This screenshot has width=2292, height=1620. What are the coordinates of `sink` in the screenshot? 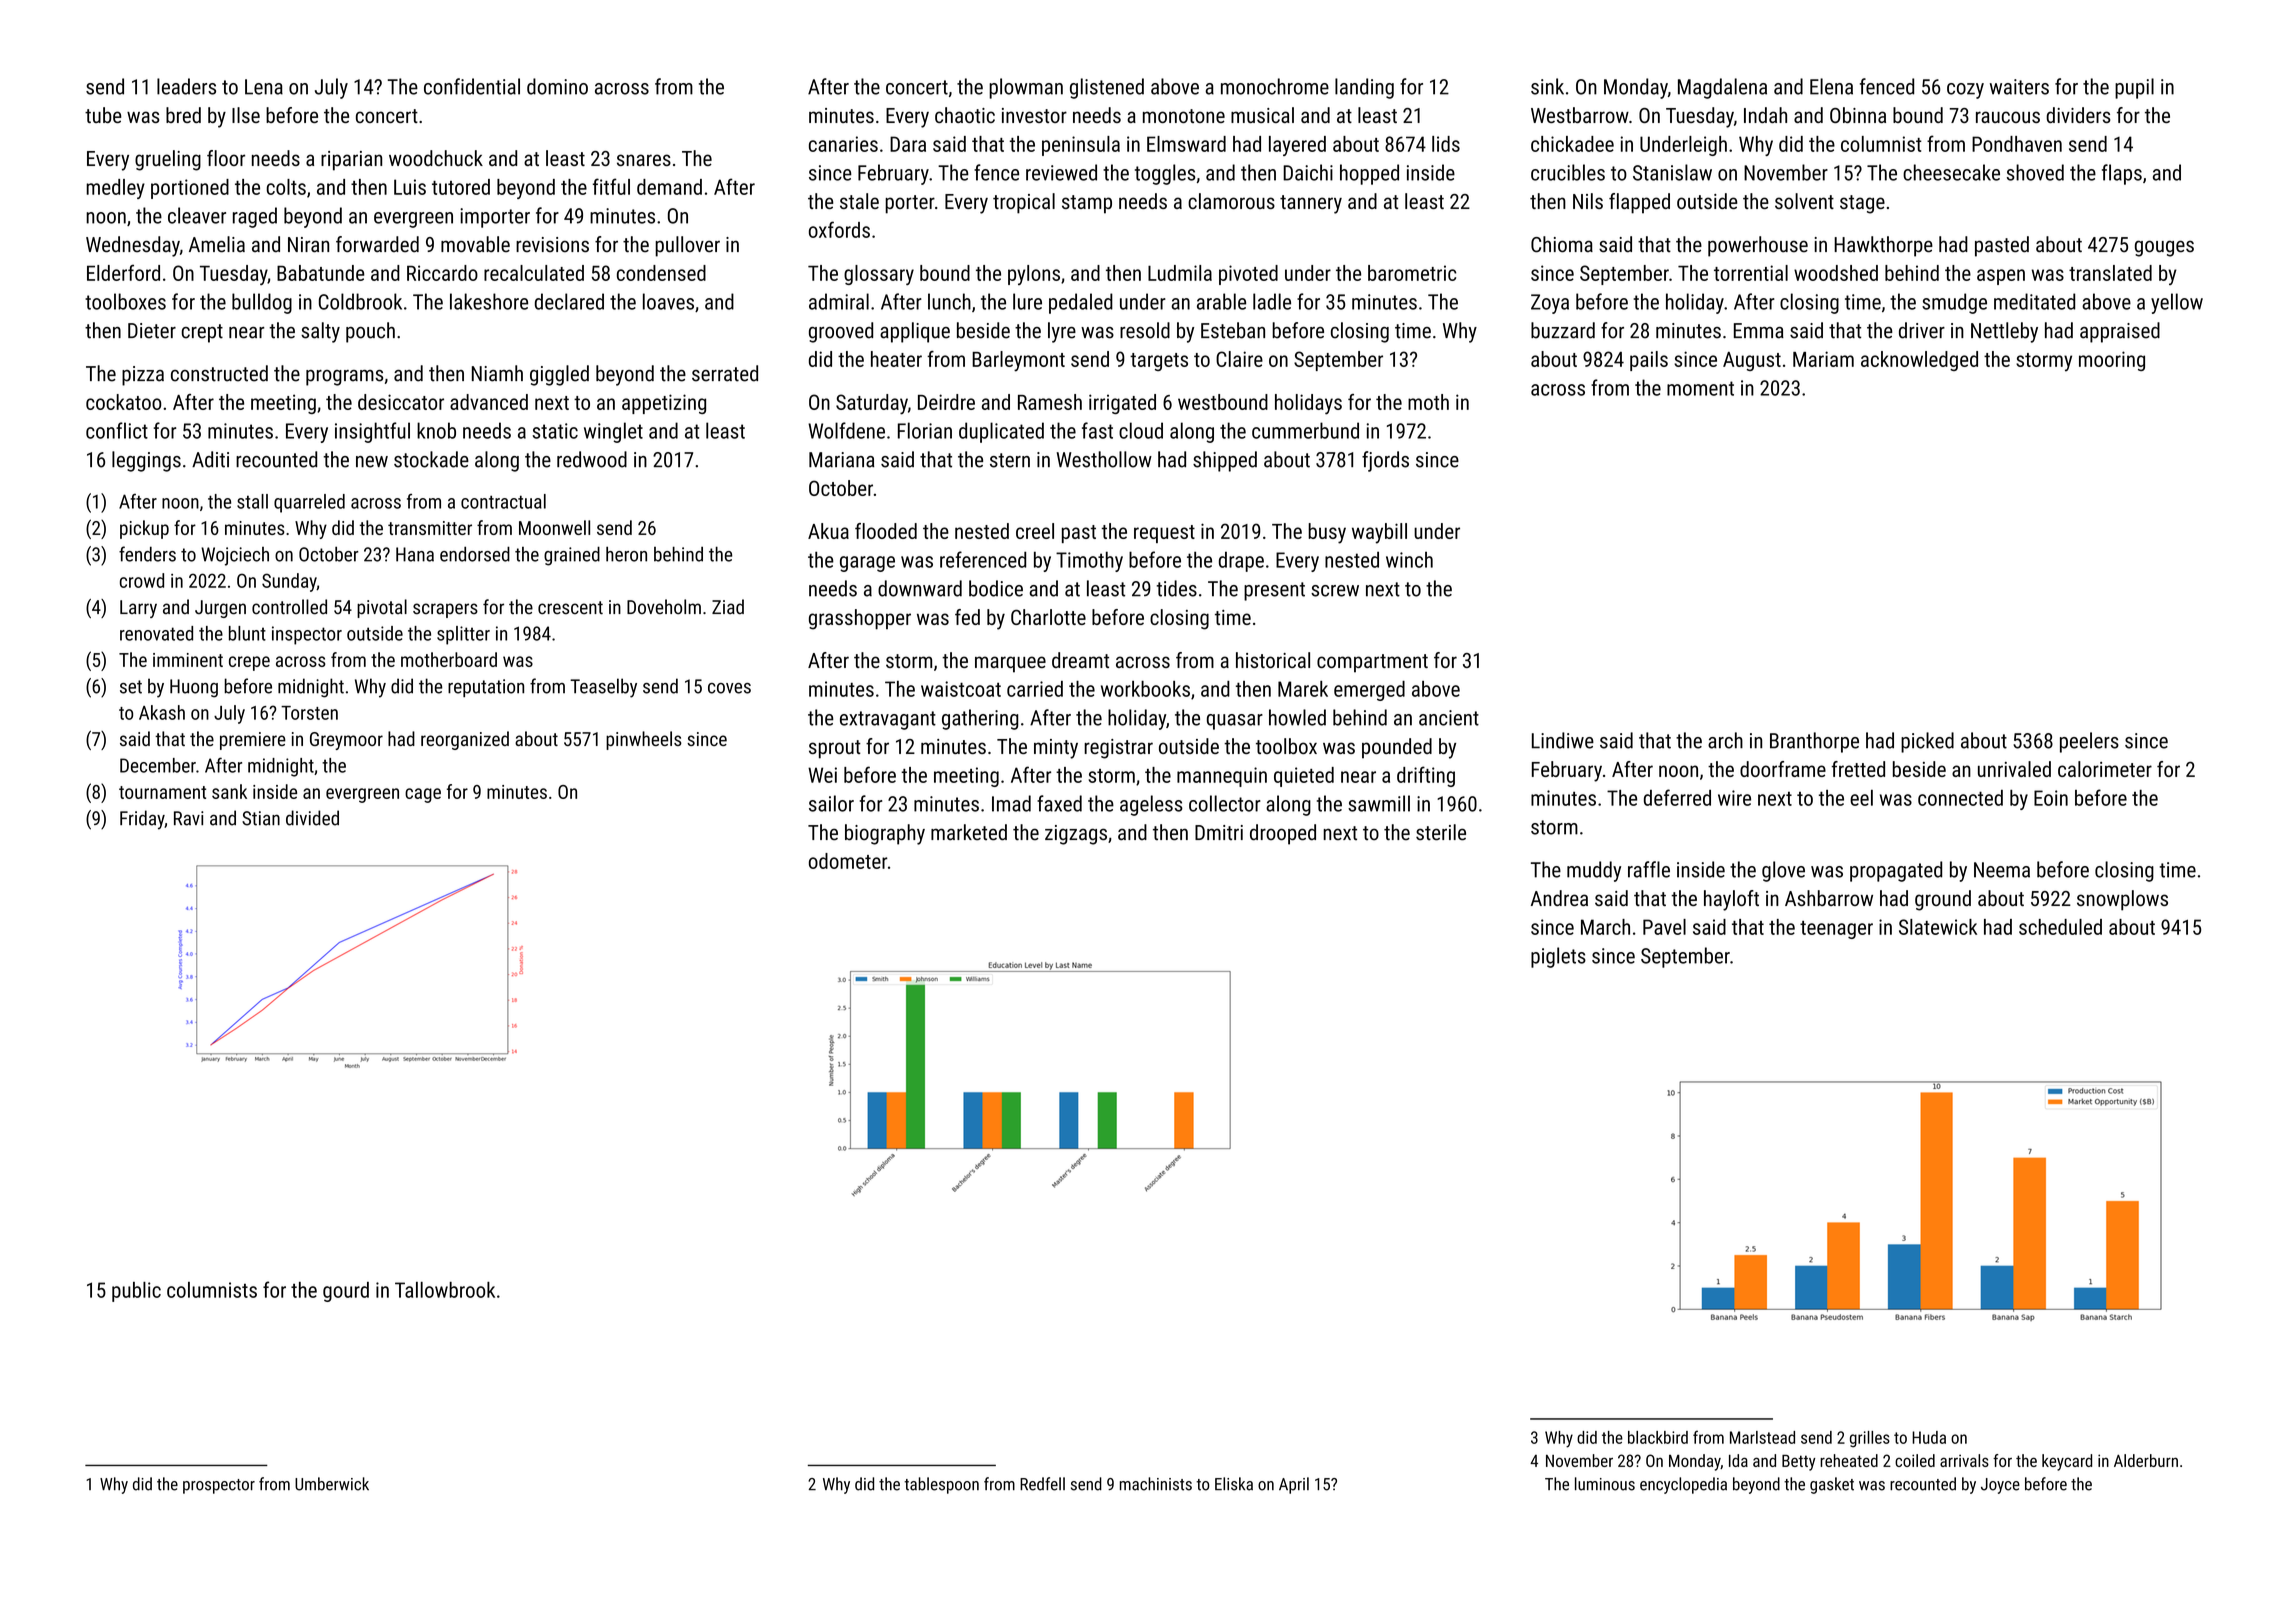 It's located at (1547, 86).
